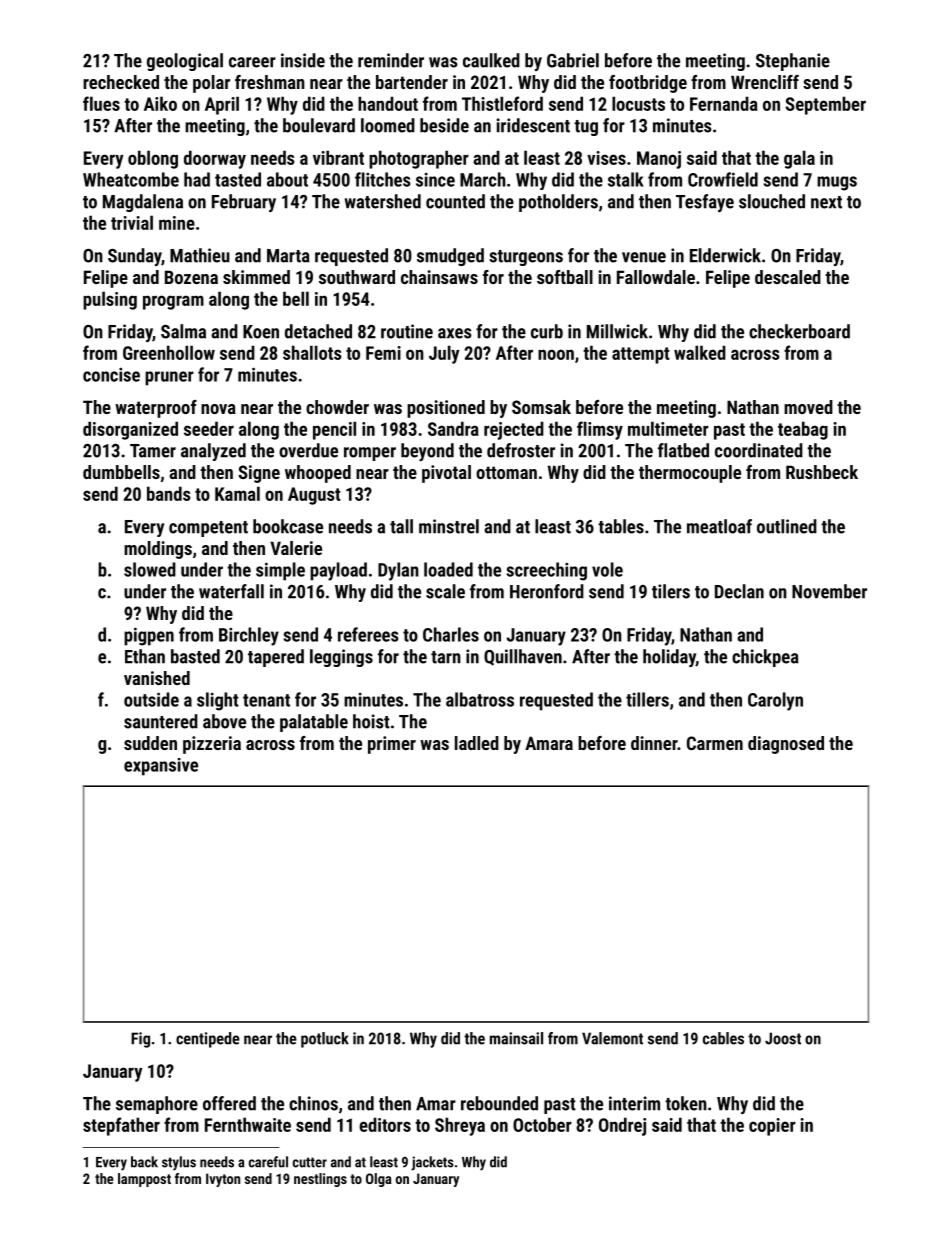 The width and height of the image is (952, 1233). Describe the element at coordinates (379, 1180) in the image. I see `Olga` at that location.
